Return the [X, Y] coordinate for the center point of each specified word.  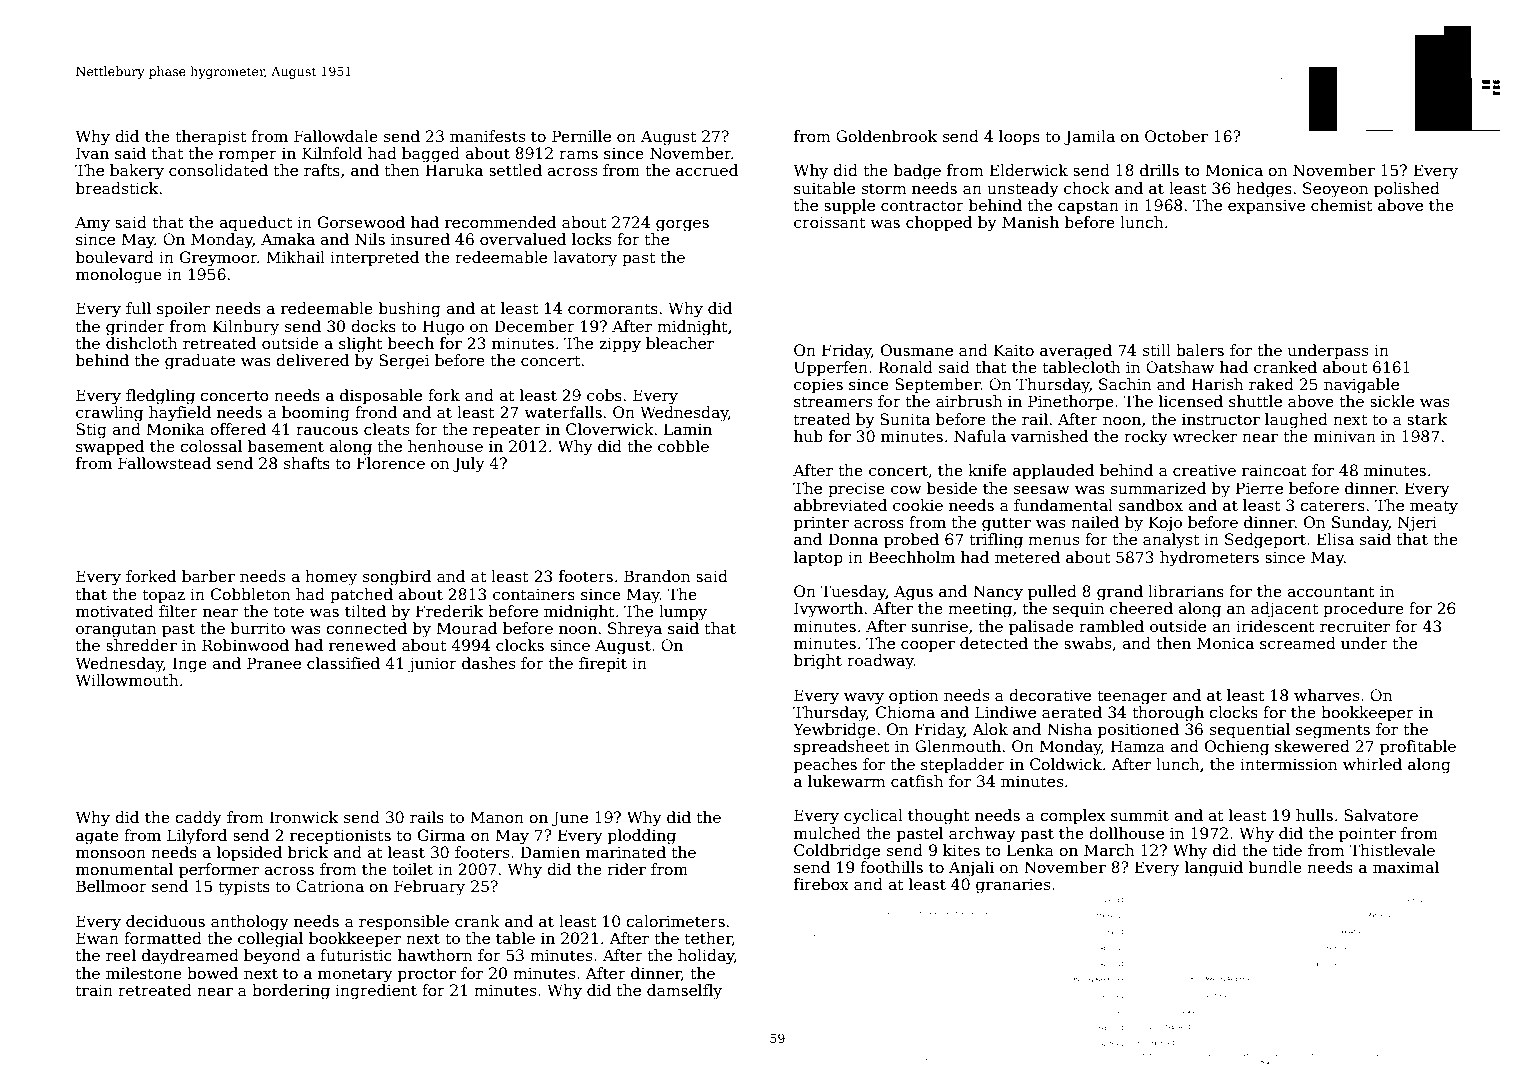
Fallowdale [336, 136]
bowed [212, 973]
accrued [707, 170]
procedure [1363, 609]
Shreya [635, 630]
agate [97, 837]
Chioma [905, 712]
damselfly [684, 992]
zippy [620, 345]
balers [1200, 350]
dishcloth [141, 343]
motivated [115, 611]
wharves [1326, 695]
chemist [1341, 205]
